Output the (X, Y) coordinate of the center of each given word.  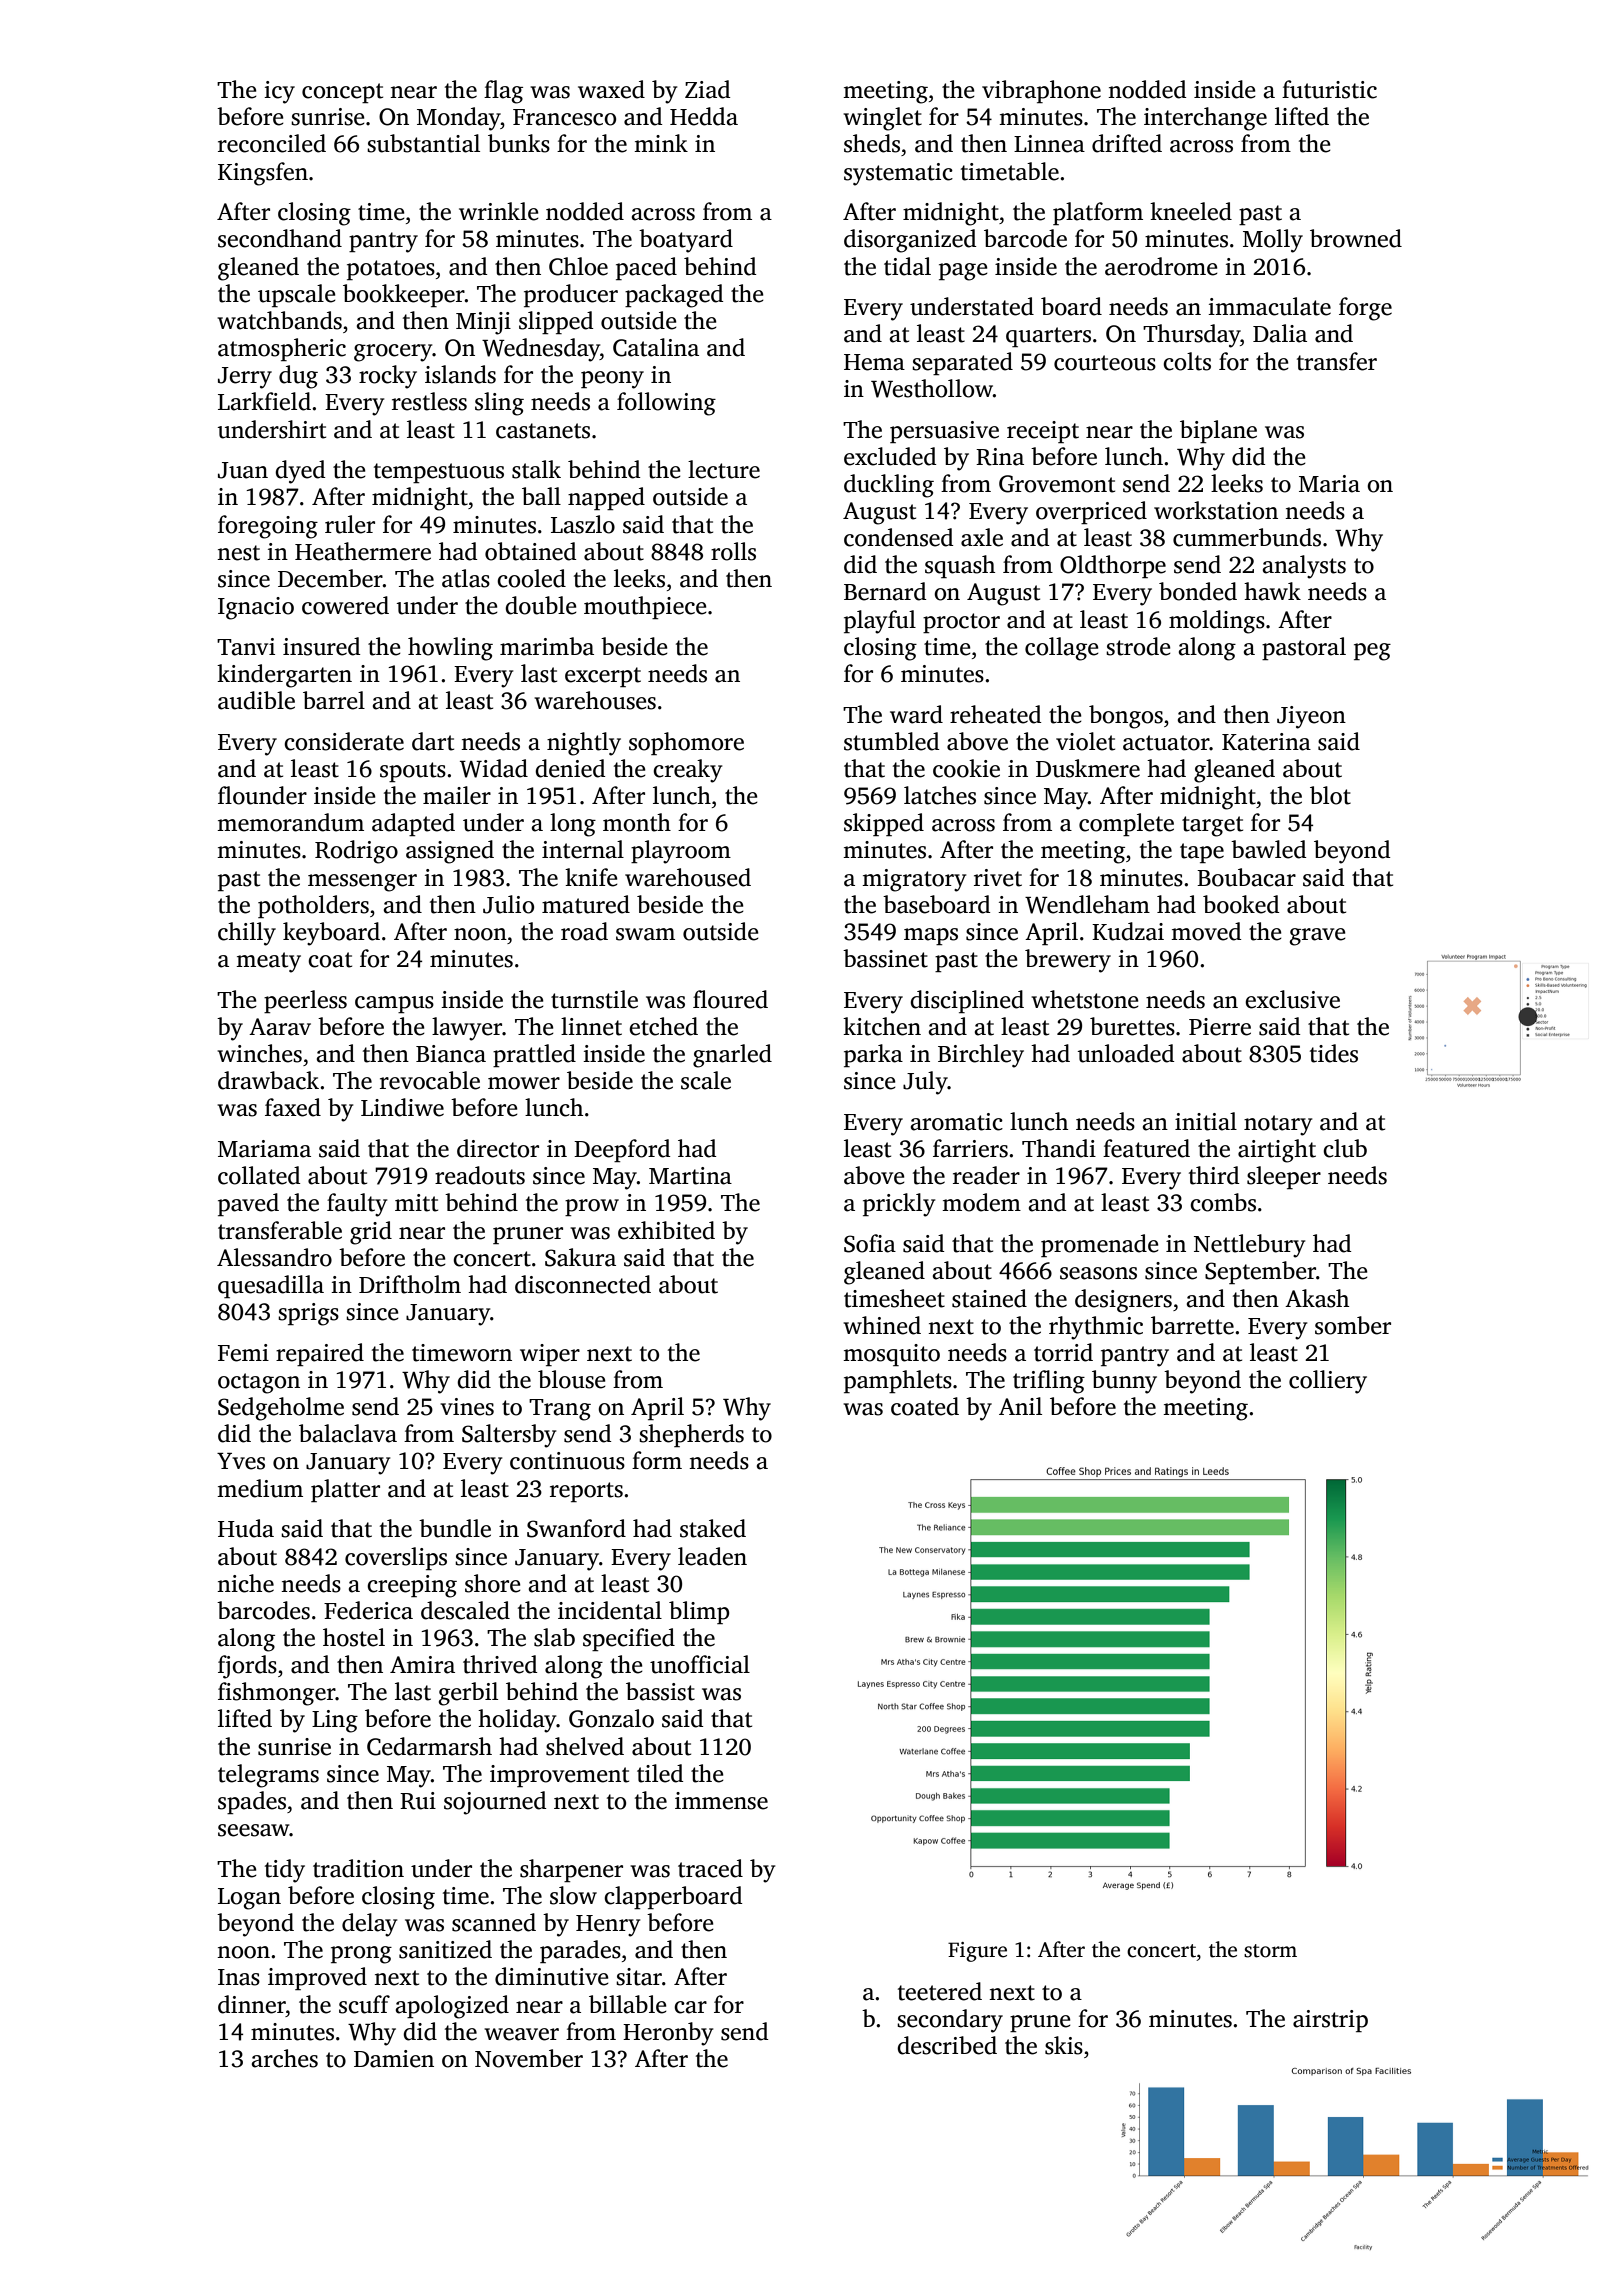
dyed (300, 472)
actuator (1166, 743)
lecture (724, 469)
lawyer (467, 1029)
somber (1353, 1325)
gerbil (468, 1694)
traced (710, 1868)
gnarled (732, 1056)
